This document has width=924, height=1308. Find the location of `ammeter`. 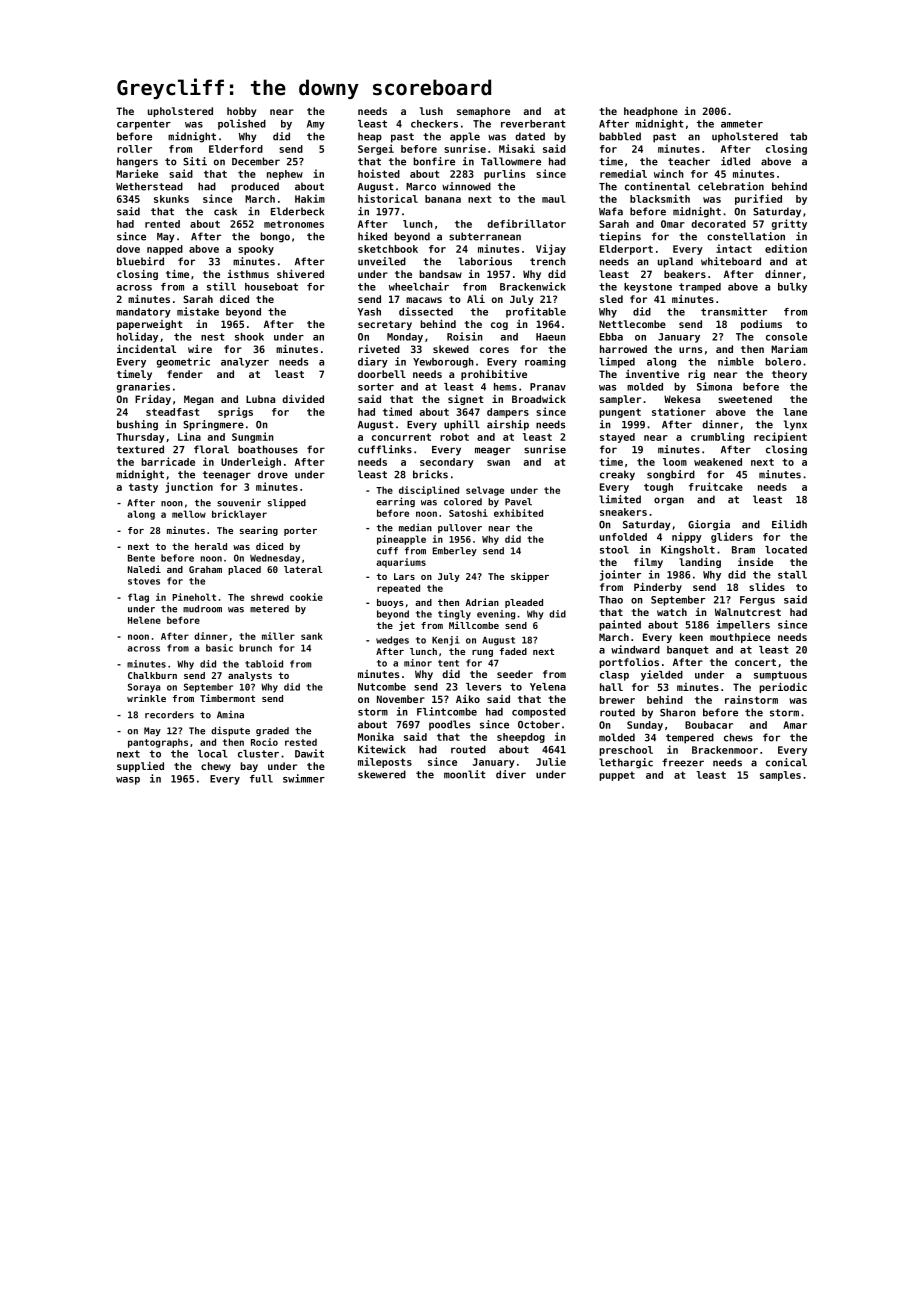

ammeter is located at coordinates (742, 124).
